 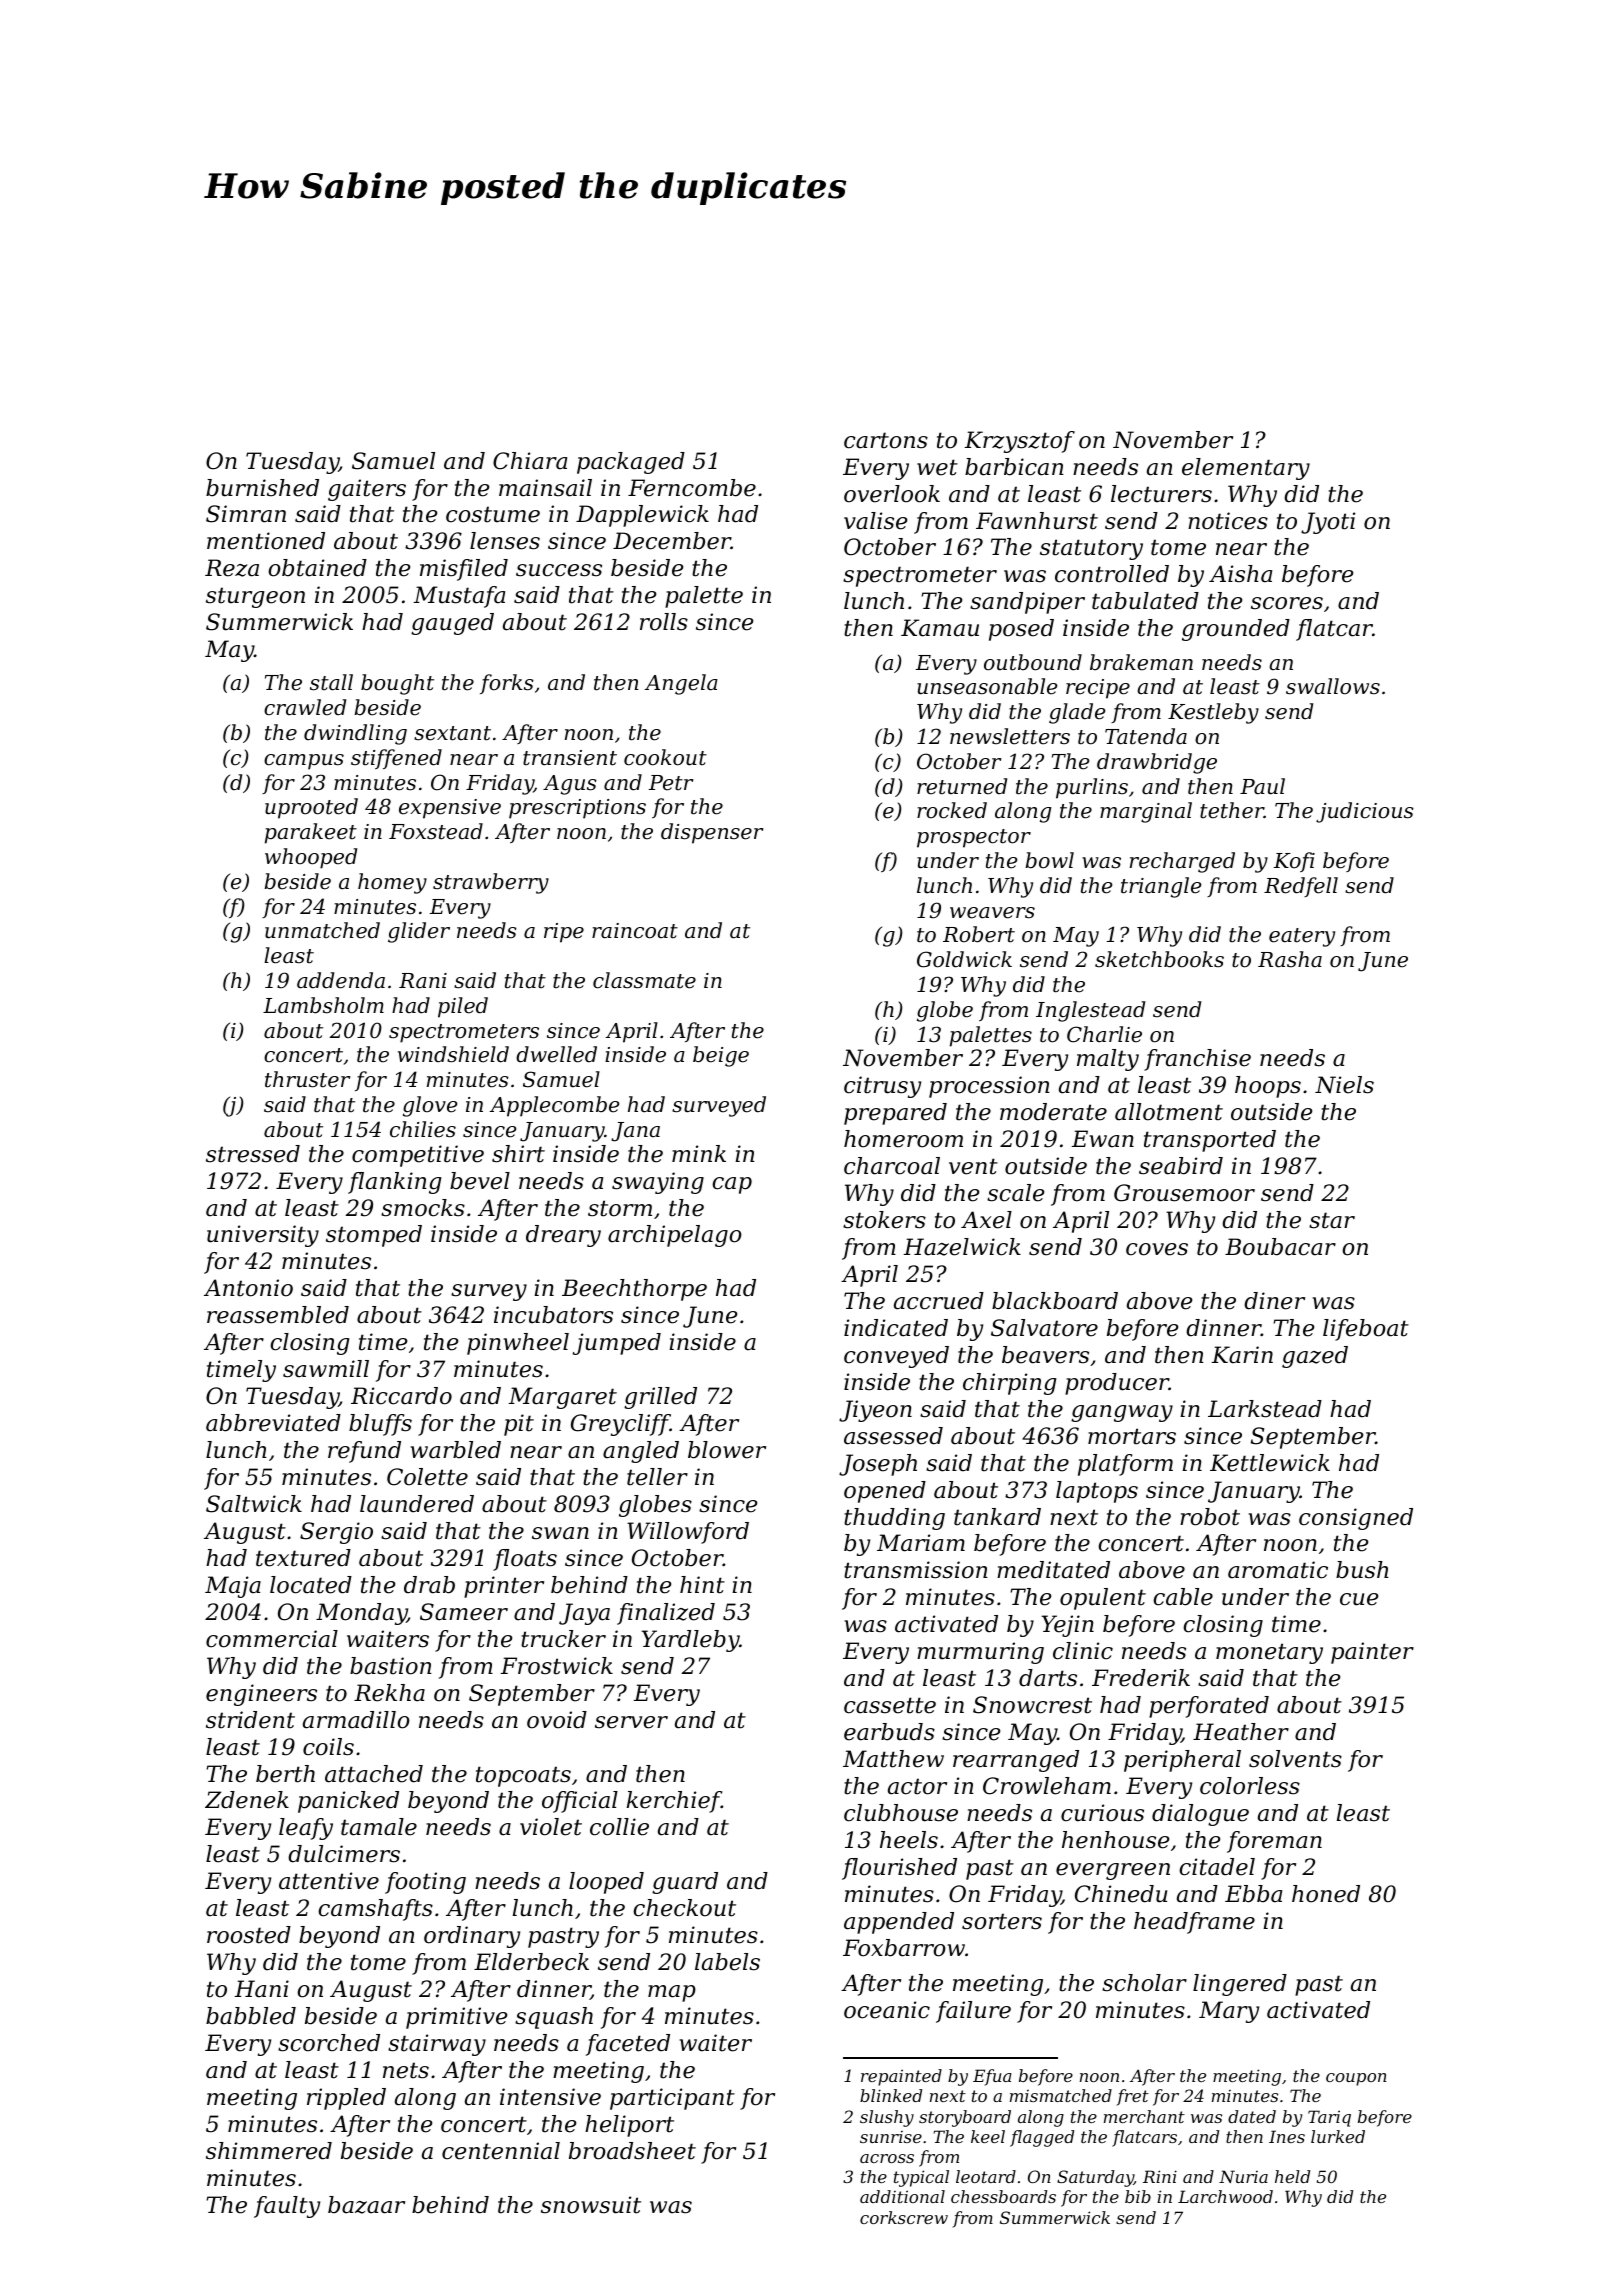 What do you see at coordinates (366, 2205) in the screenshot?
I see `bazaar` at bounding box center [366, 2205].
